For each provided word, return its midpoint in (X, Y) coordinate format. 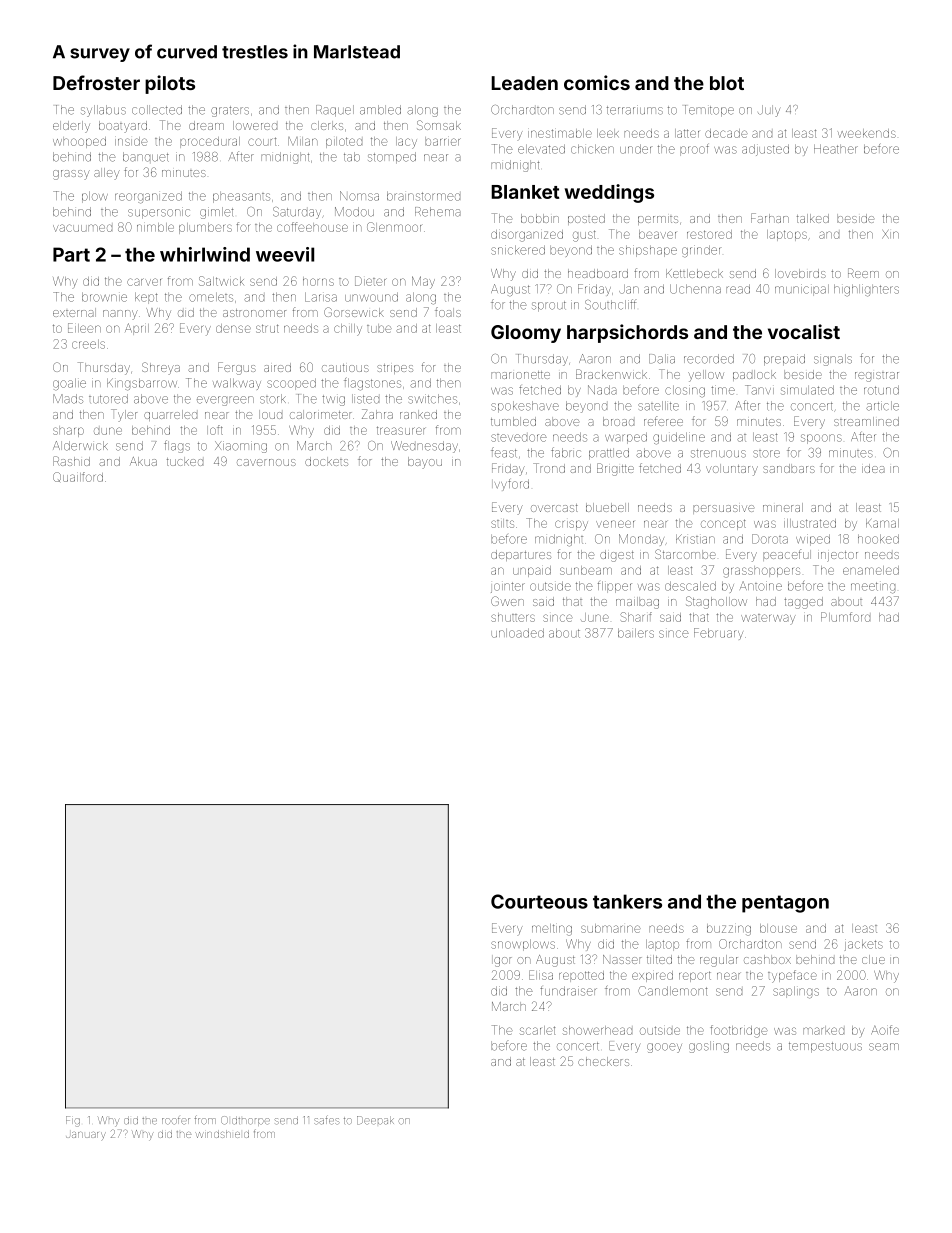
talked (813, 218)
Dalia (662, 359)
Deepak (375, 1120)
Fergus (237, 368)
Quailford (78, 477)
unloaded (517, 633)
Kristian (695, 539)
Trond (549, 468)
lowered (255, 125)
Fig (73, 1121)
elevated (541, 149)
